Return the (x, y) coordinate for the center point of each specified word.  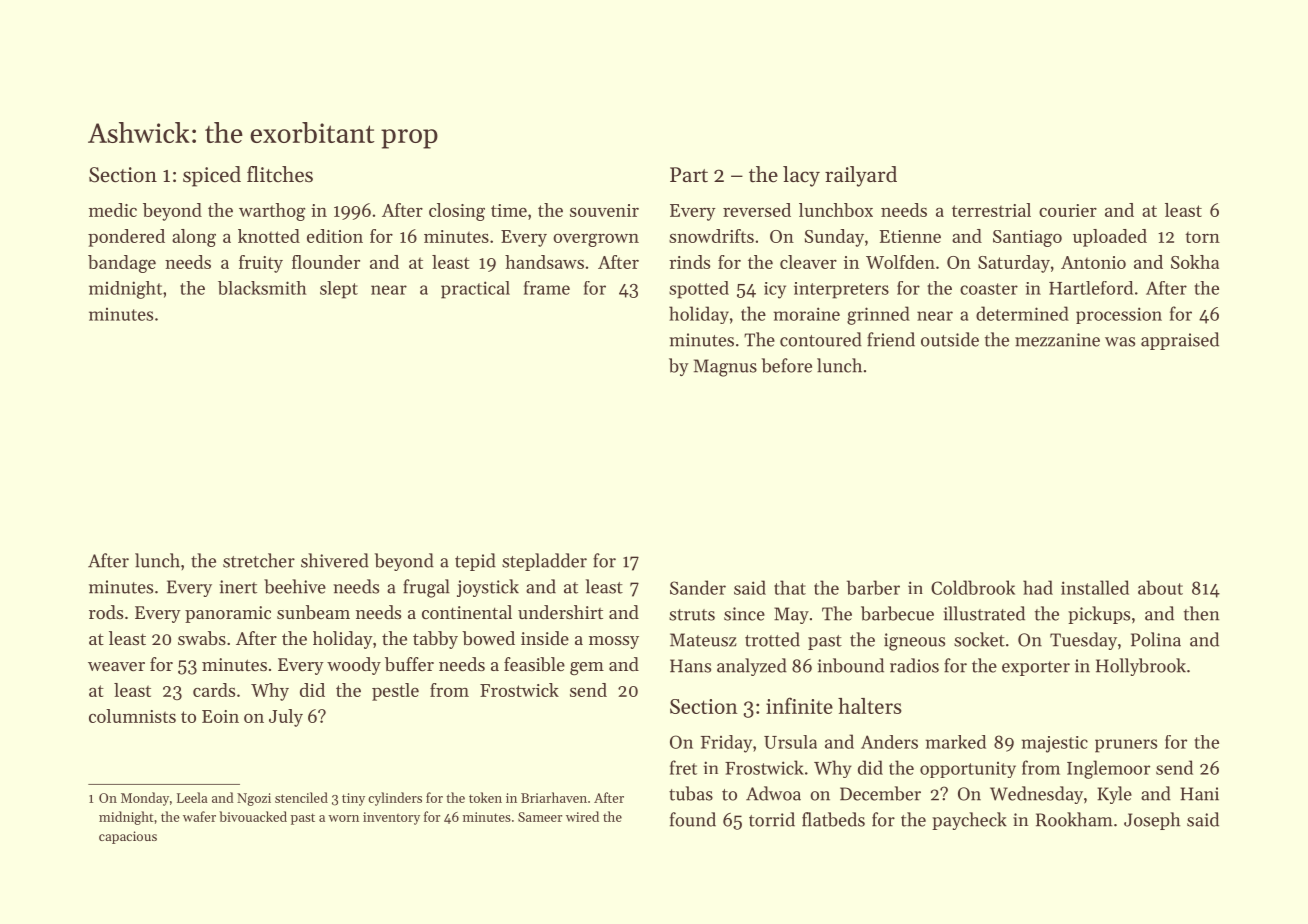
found (693, 819)
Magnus (725, 368)
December (880, 793)
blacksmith (262, 288)
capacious (128, 837)
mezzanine (1057, 340)
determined (1022, 313)
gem (587, 668)
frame (547, 288)
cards (214, 690)
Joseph (1152, 821)
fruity (261, 264)
